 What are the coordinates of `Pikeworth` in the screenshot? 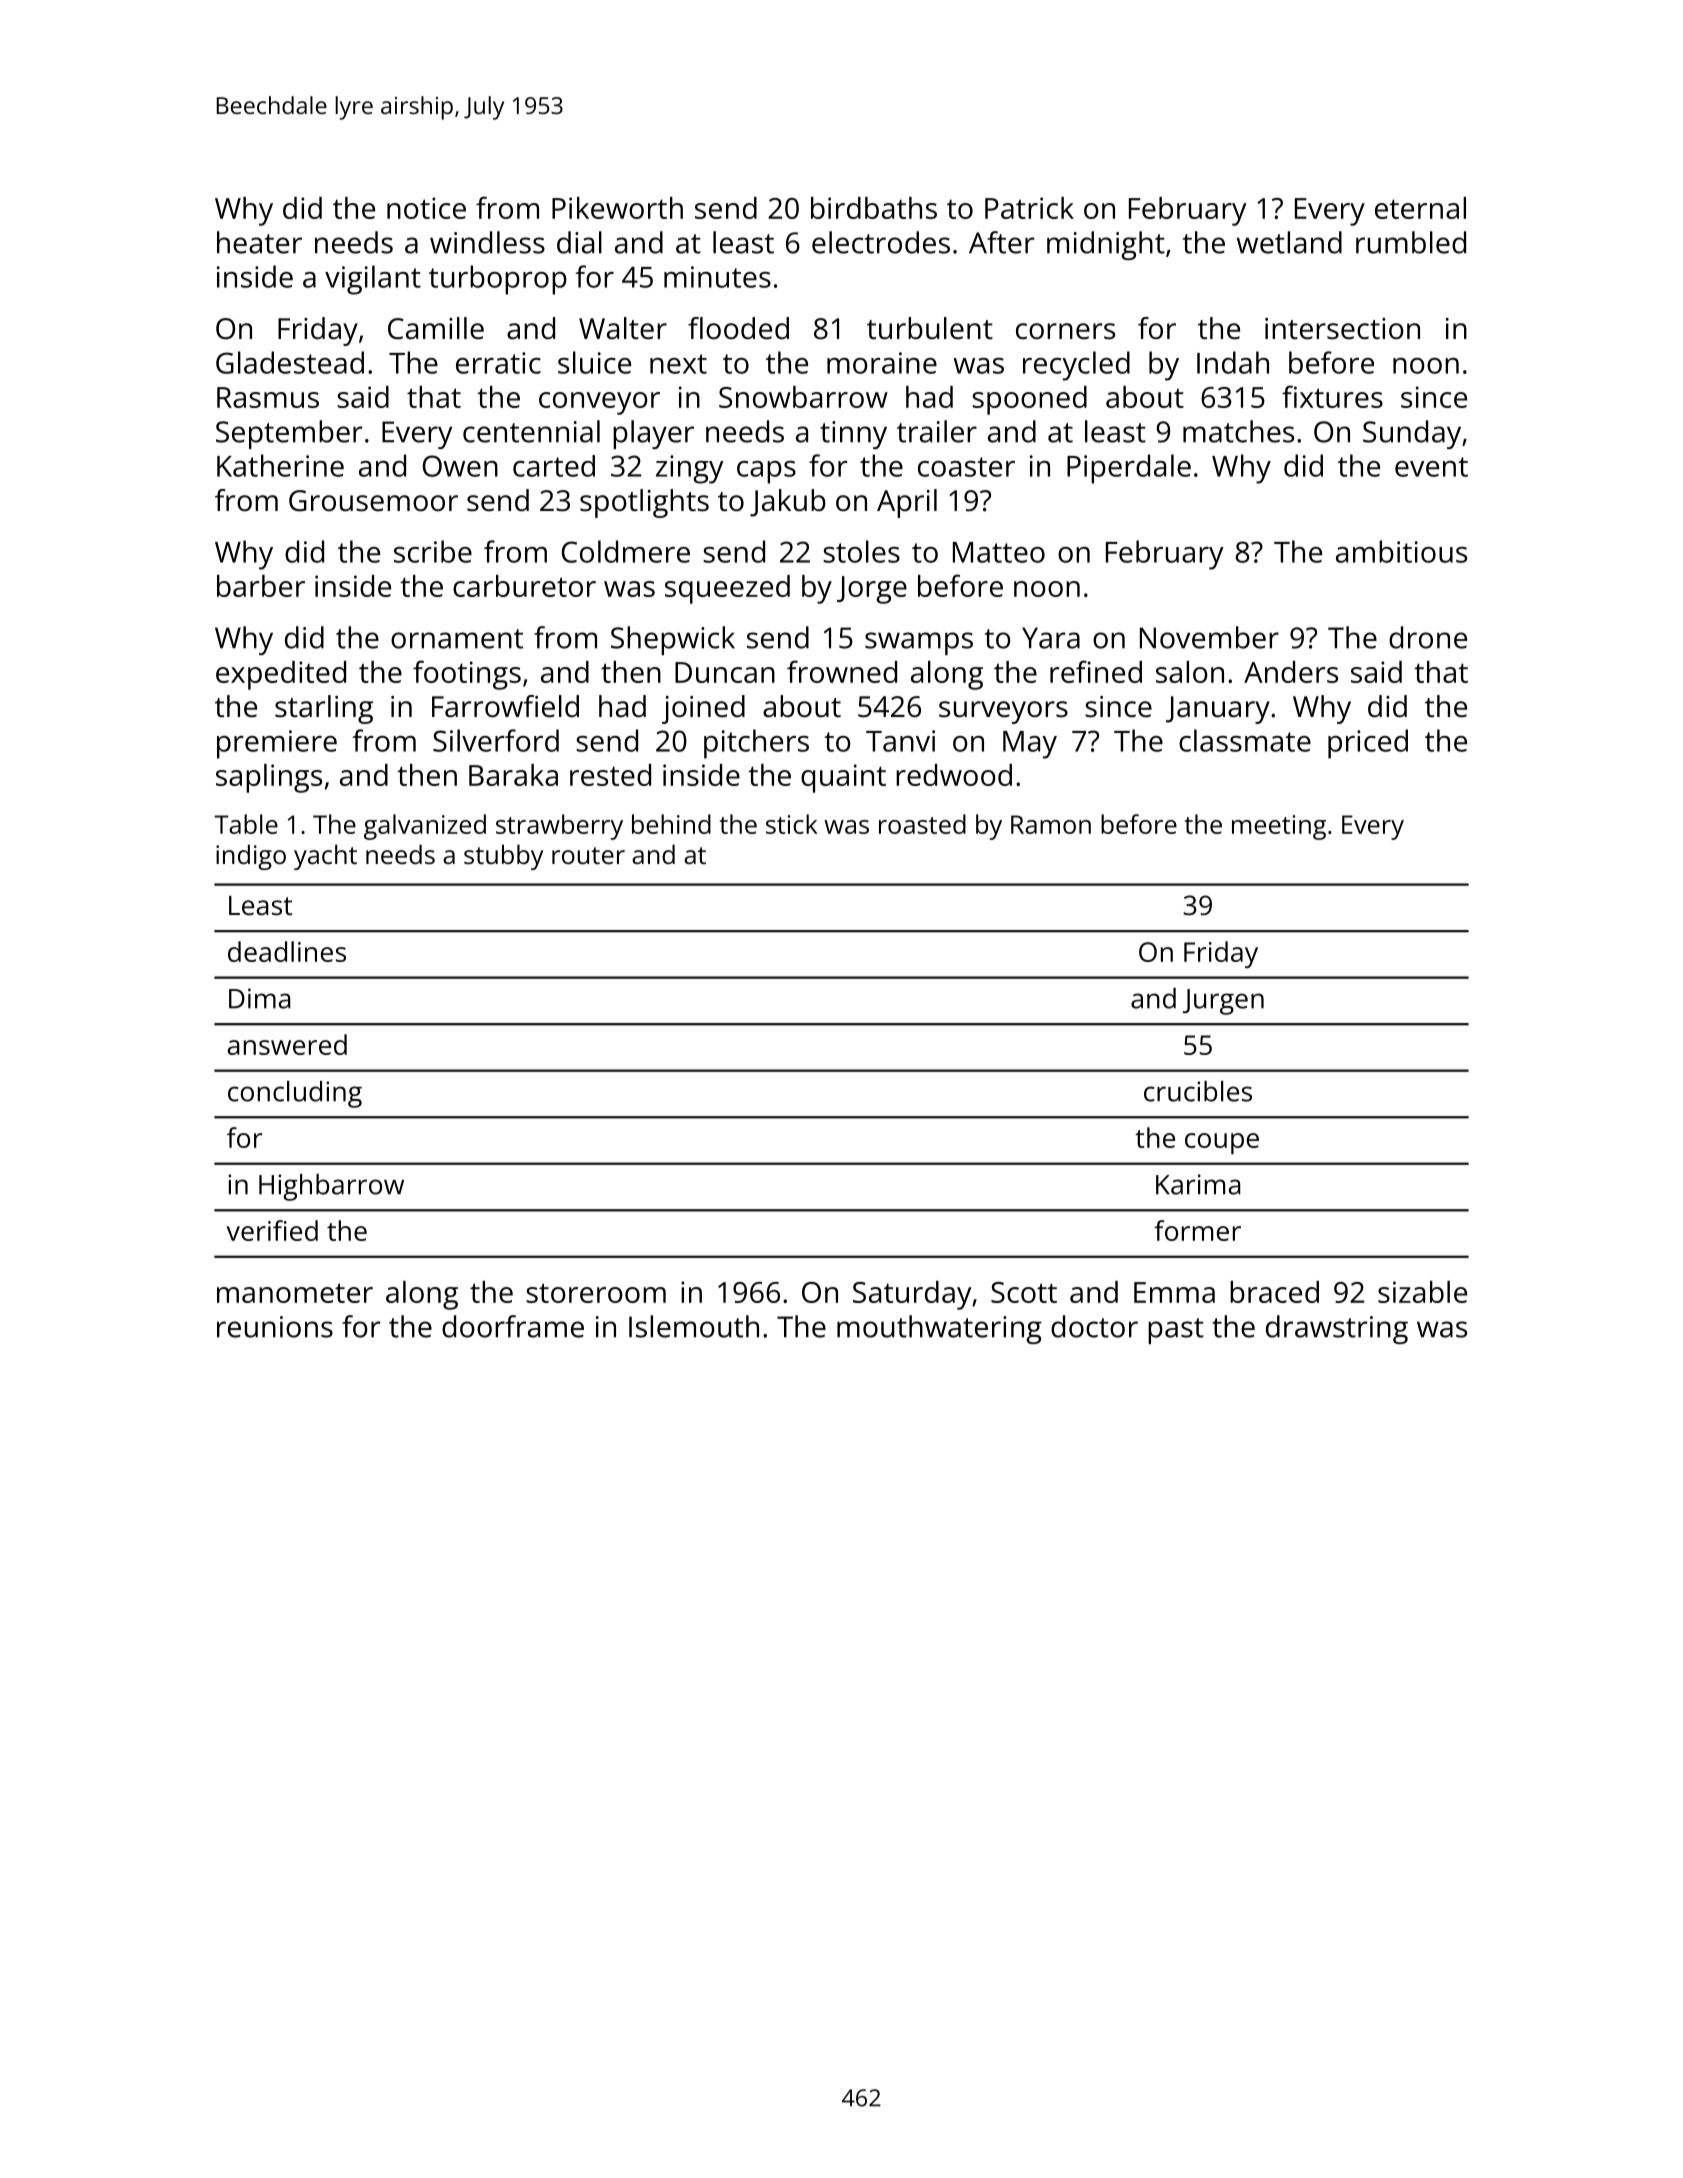 It's located at (617, 208).
